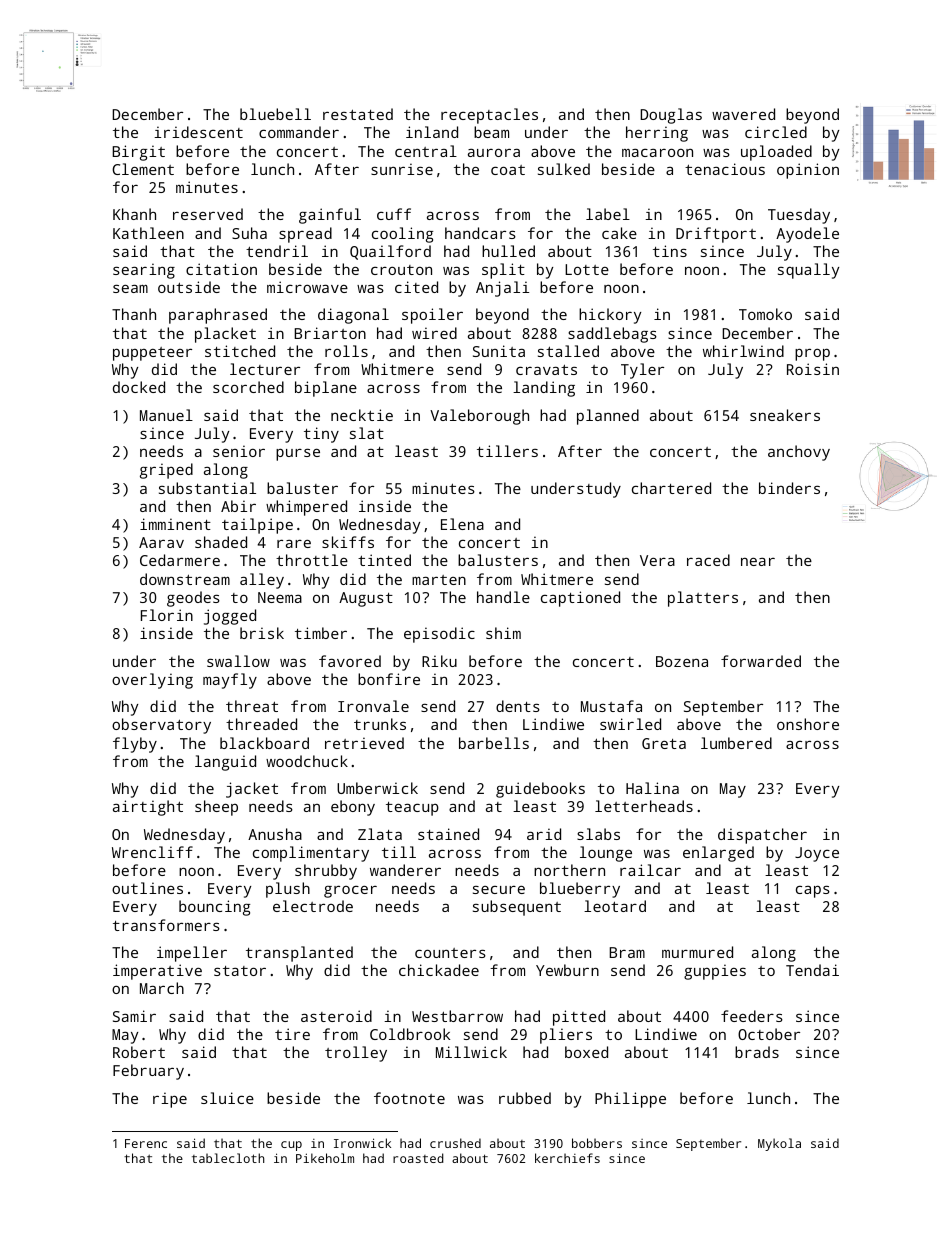 The width and height of the page is (952, 1233). What do you see at coordinates (380, 724) in the page?
I see `trunks` at bounding box center [380, 724].
